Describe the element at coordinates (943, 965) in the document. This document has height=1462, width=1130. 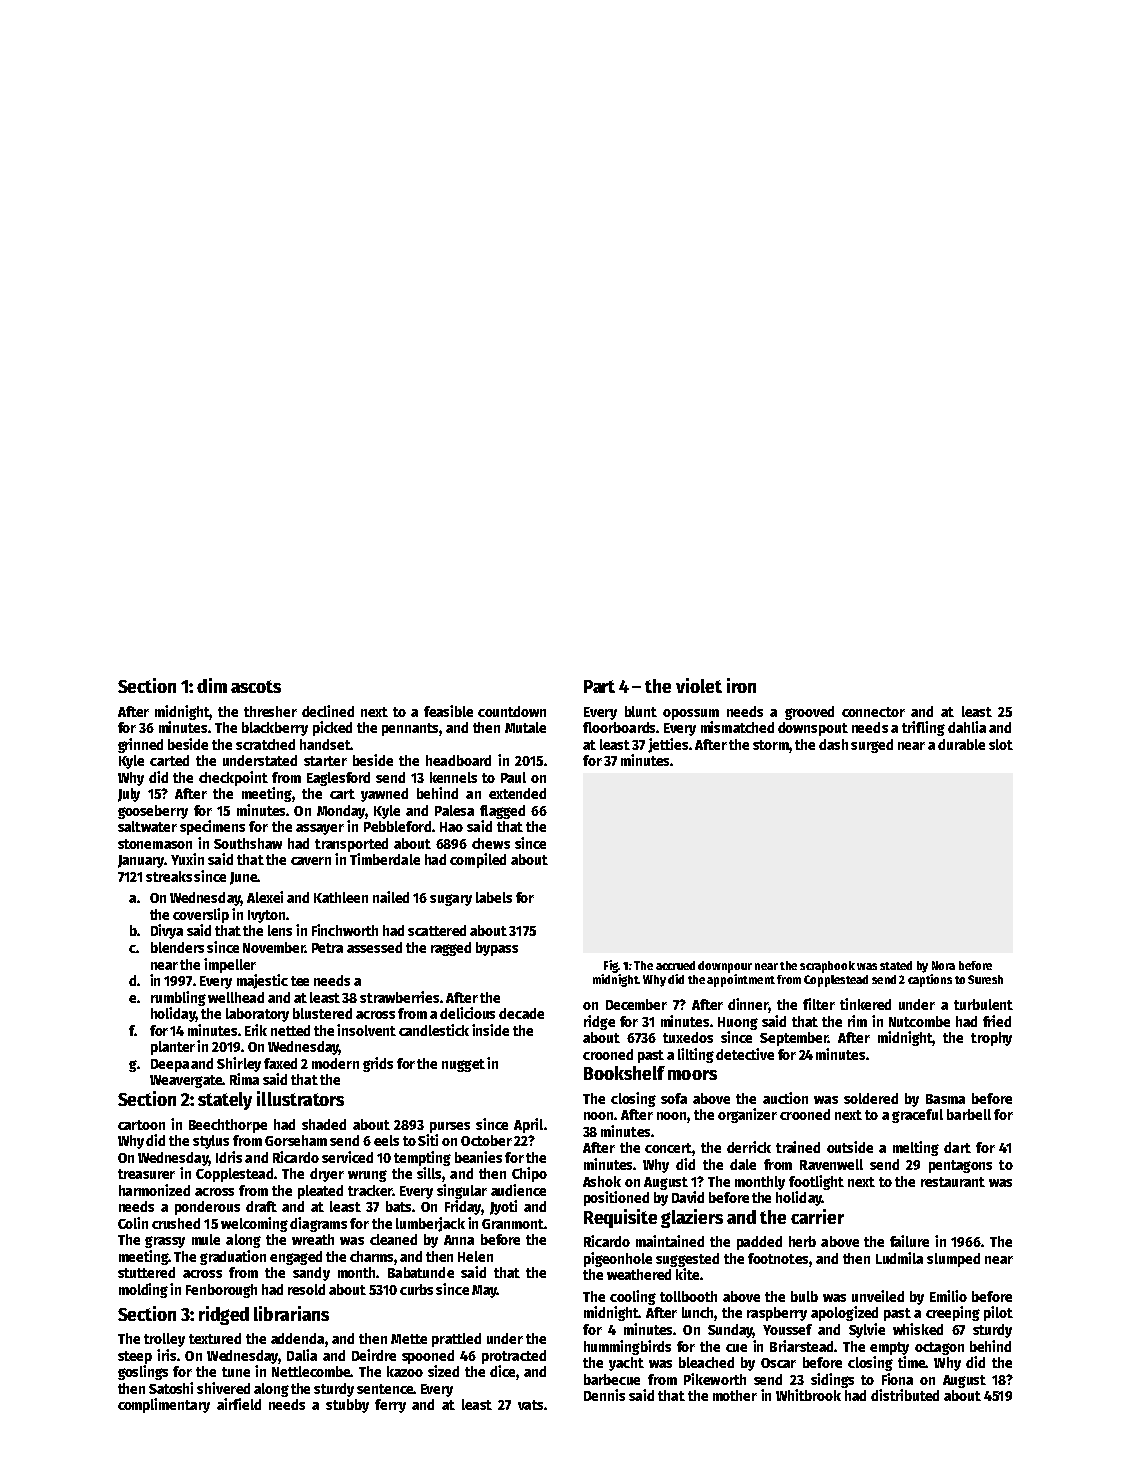
I see `Nora` at that location.
